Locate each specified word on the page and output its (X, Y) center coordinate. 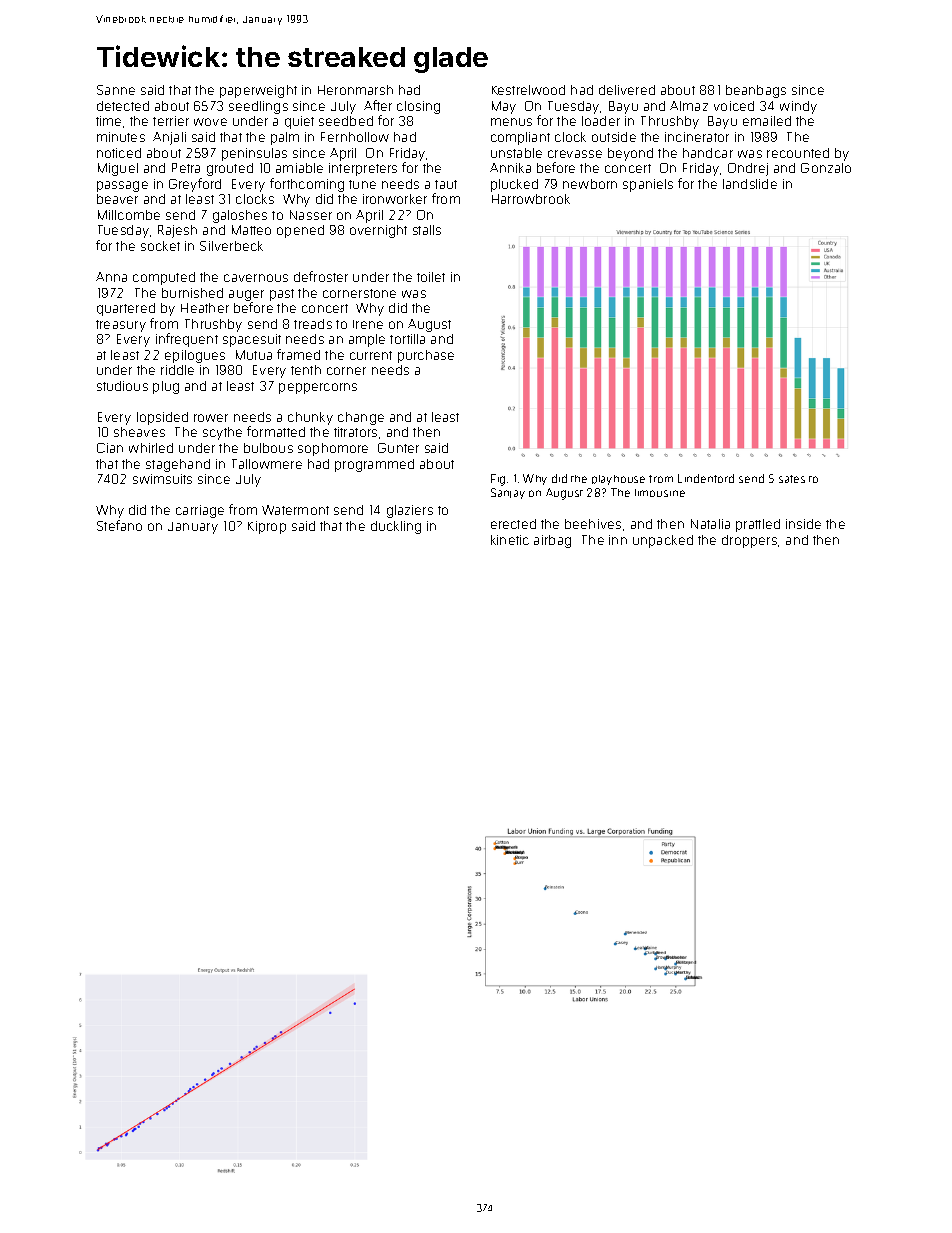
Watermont (295, 510)
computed (164, 278)
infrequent (187, 340)
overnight (378, 231)
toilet (431, 277)
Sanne (116, 90)
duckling (396, 527)
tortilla (407, 339)
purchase (426, 356)
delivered (627, 90)
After (378, 105)
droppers (749, 541)
